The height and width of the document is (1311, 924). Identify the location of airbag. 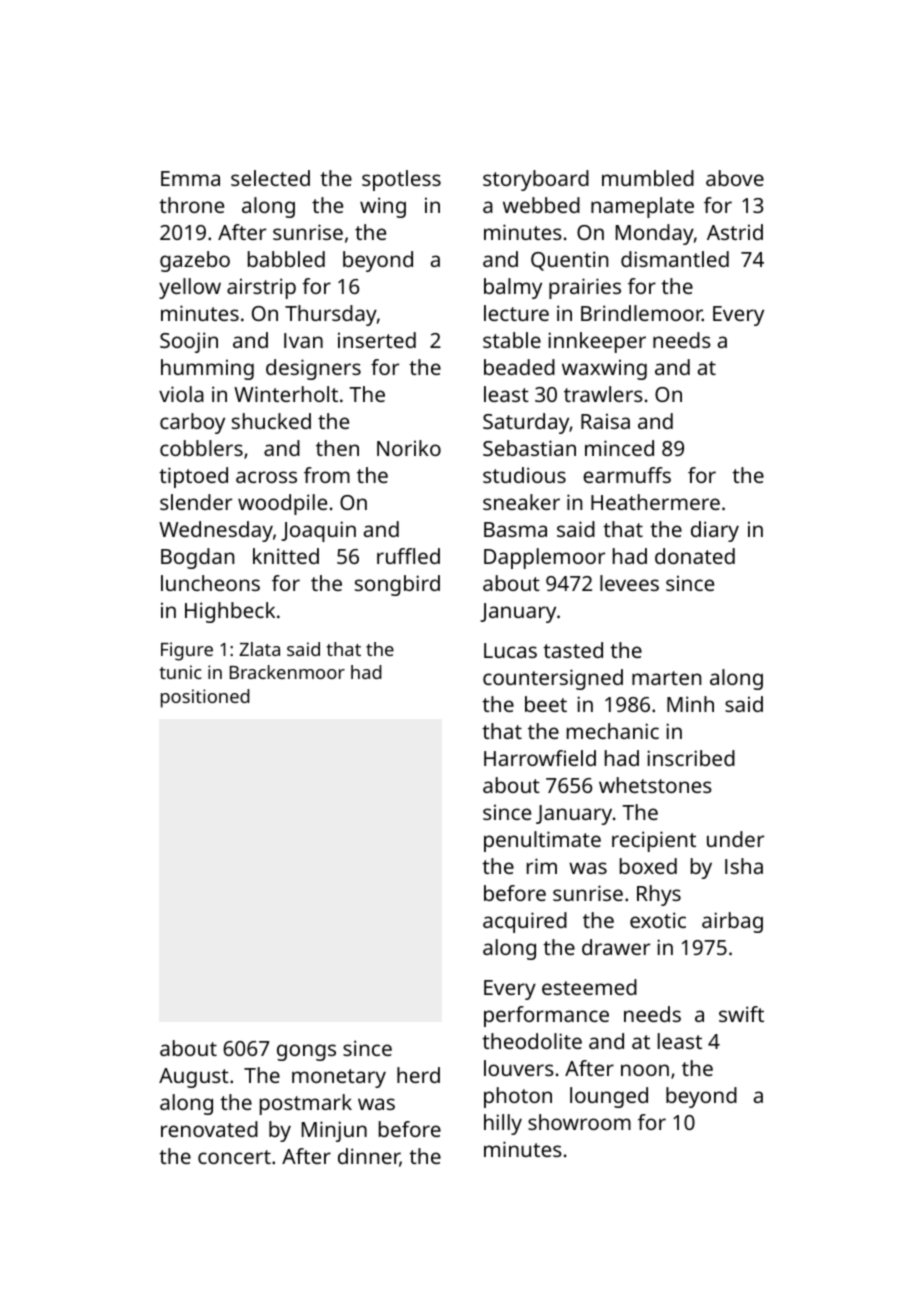
(732, 922).
